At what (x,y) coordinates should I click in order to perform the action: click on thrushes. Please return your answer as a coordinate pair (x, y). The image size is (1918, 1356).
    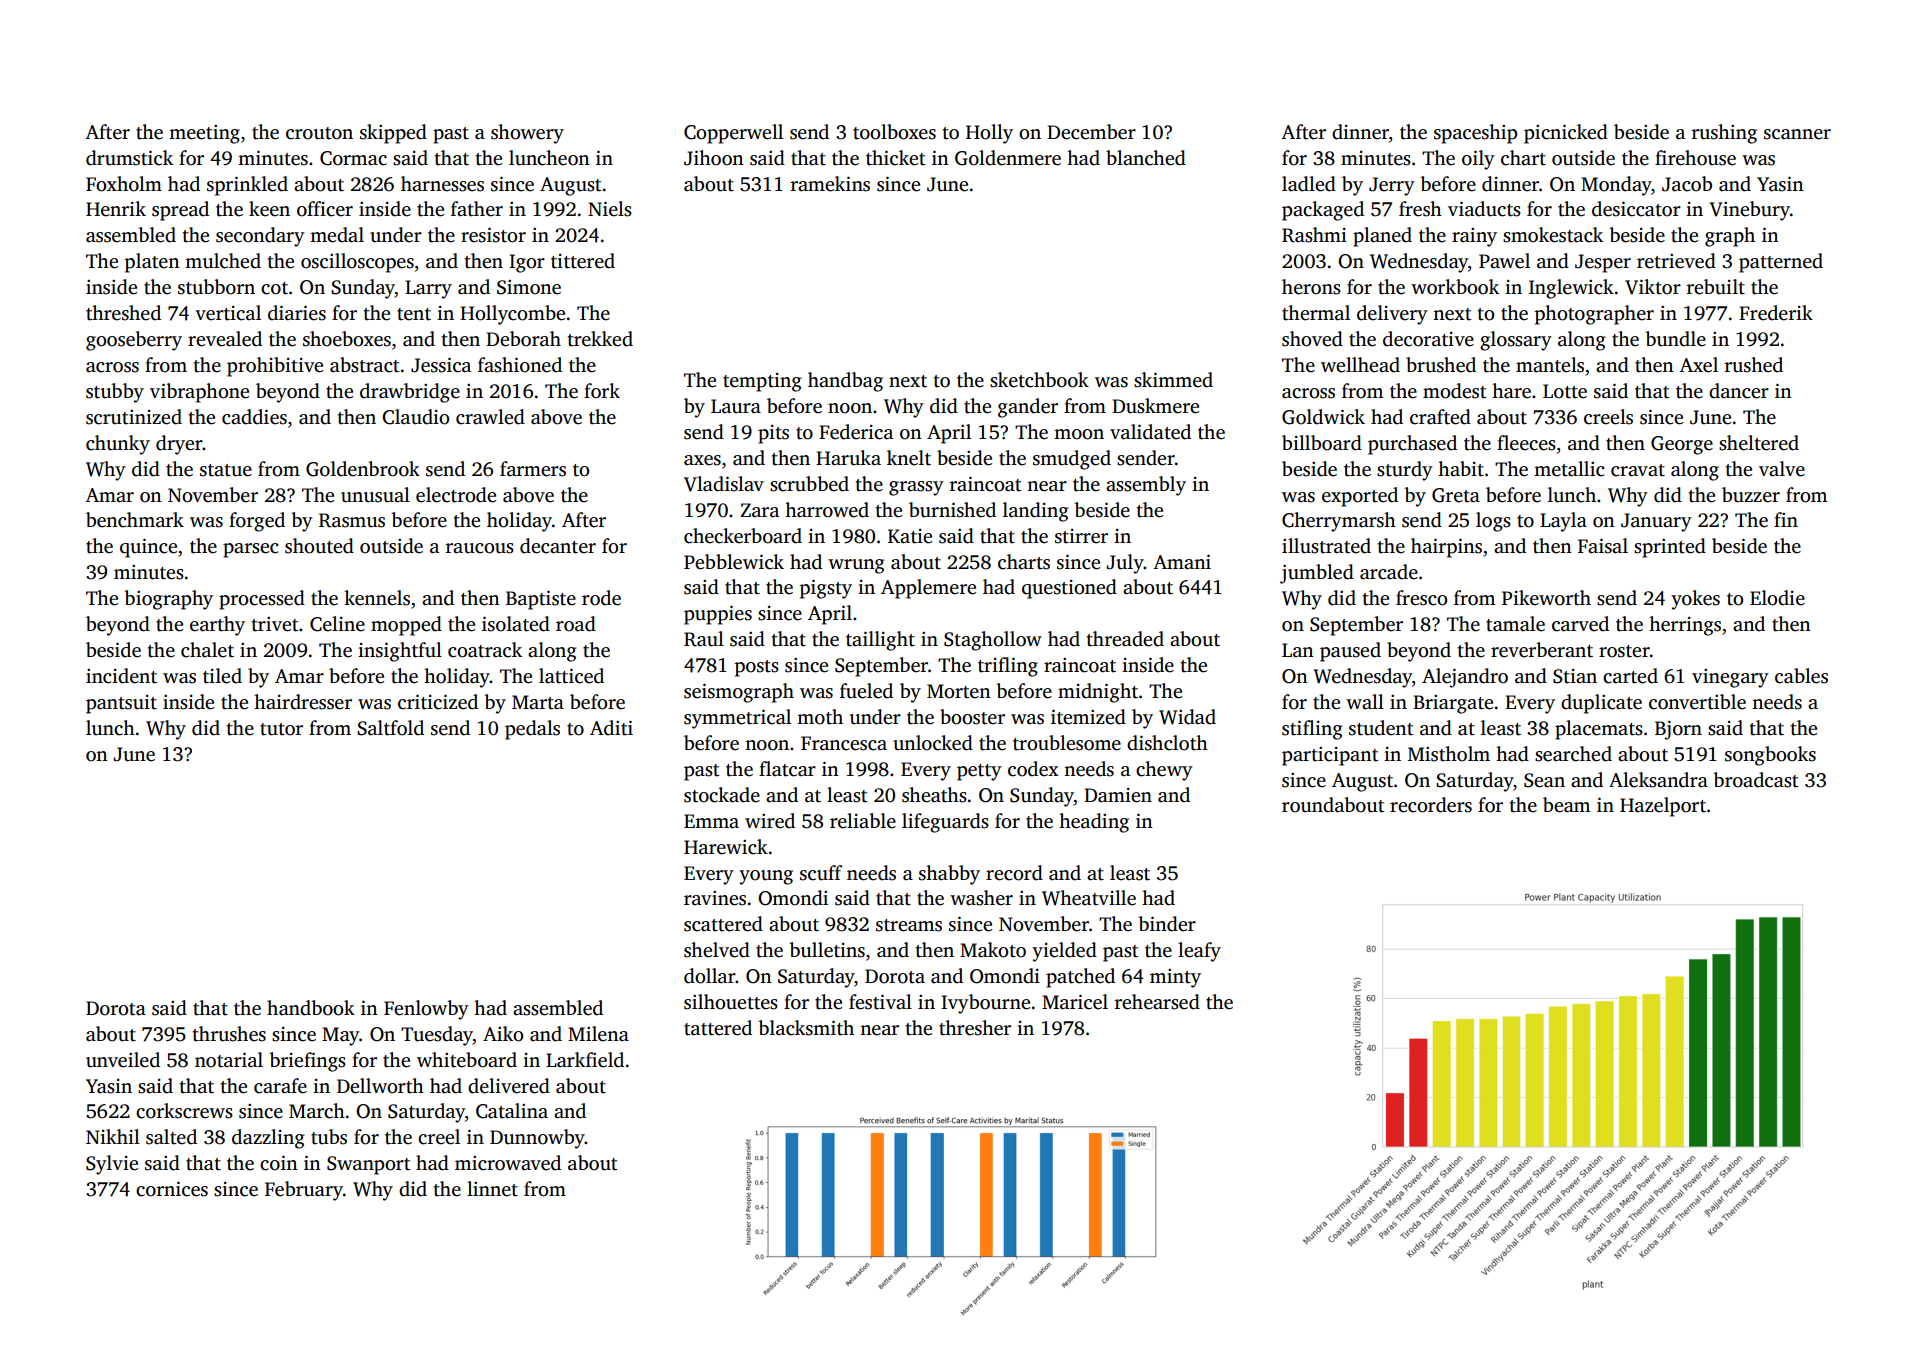
    Looking at the image, I should click on (229, 1034).
